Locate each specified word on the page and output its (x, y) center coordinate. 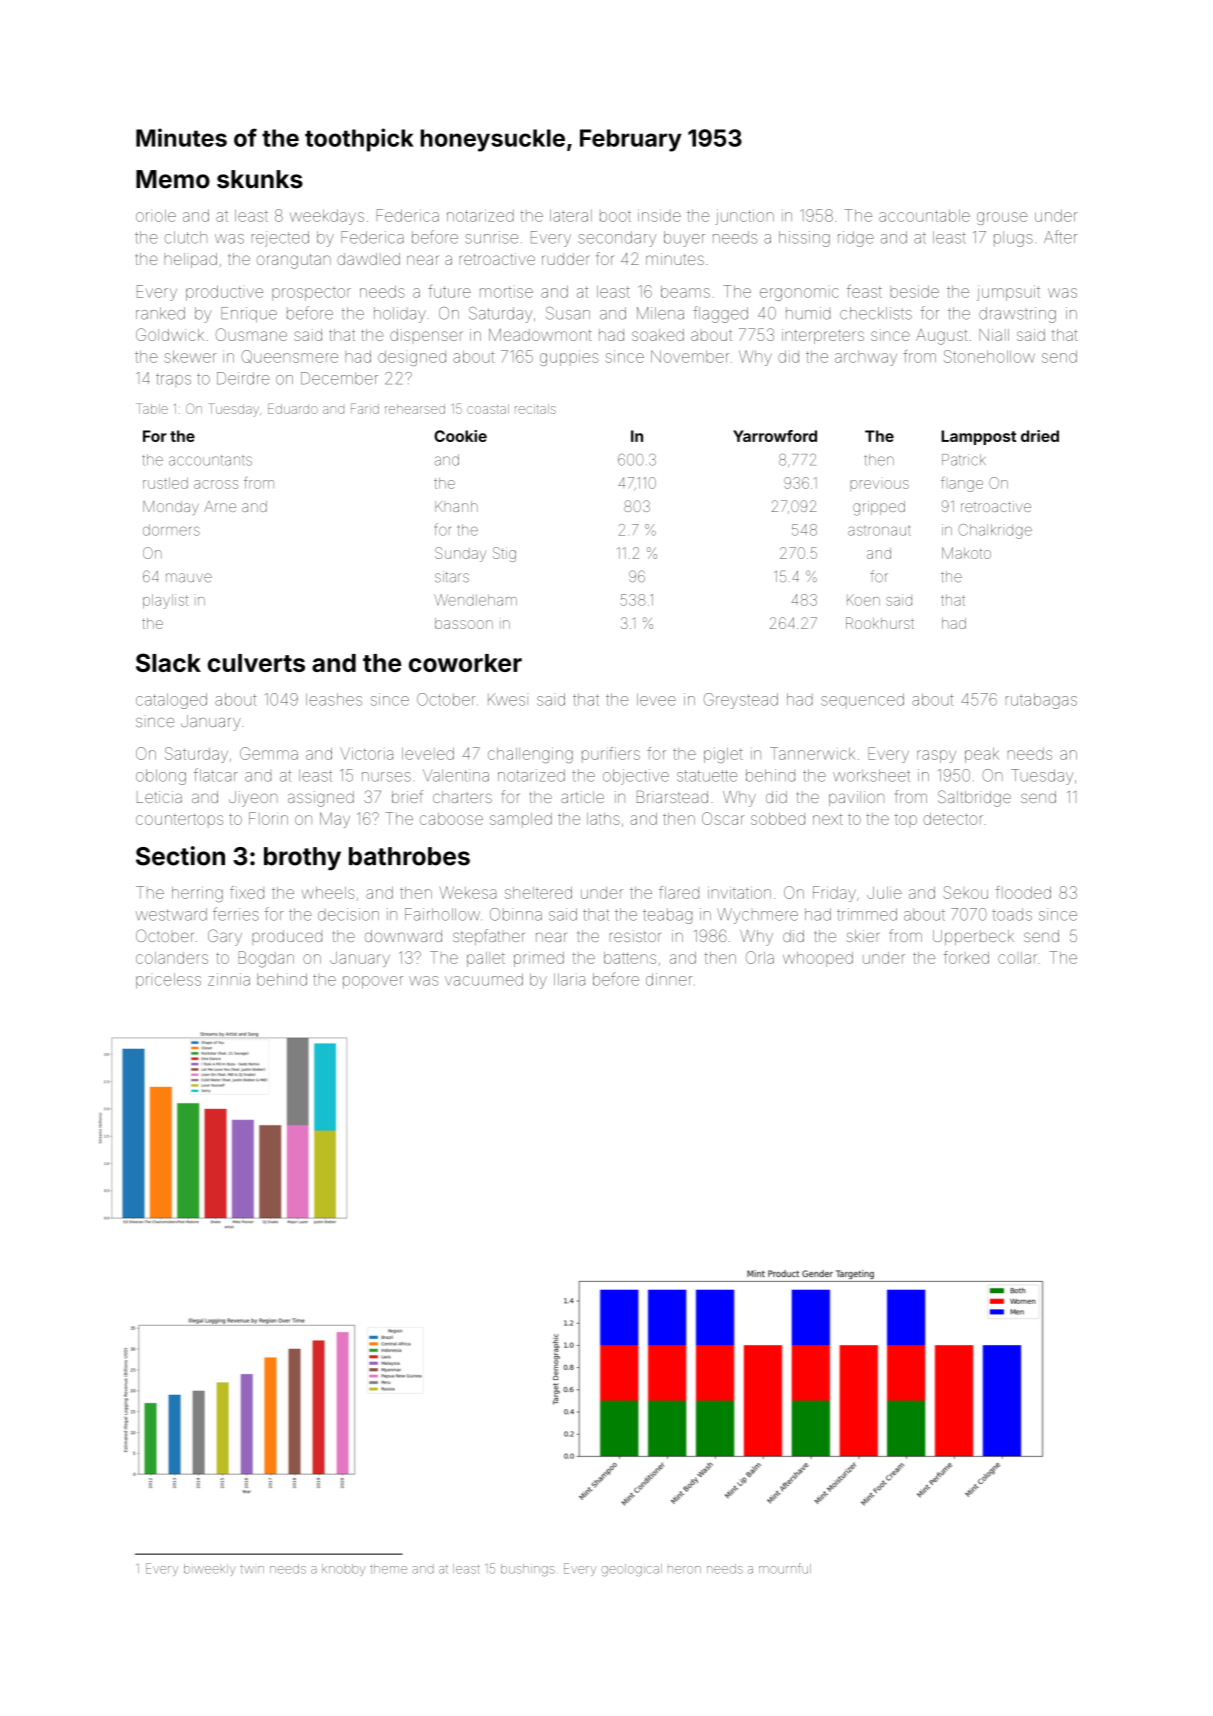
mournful (785, 1568)
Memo (173, 179)
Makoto (966, 553)
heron (684, 1570)
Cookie (460, 436)
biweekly (210, 1570)
